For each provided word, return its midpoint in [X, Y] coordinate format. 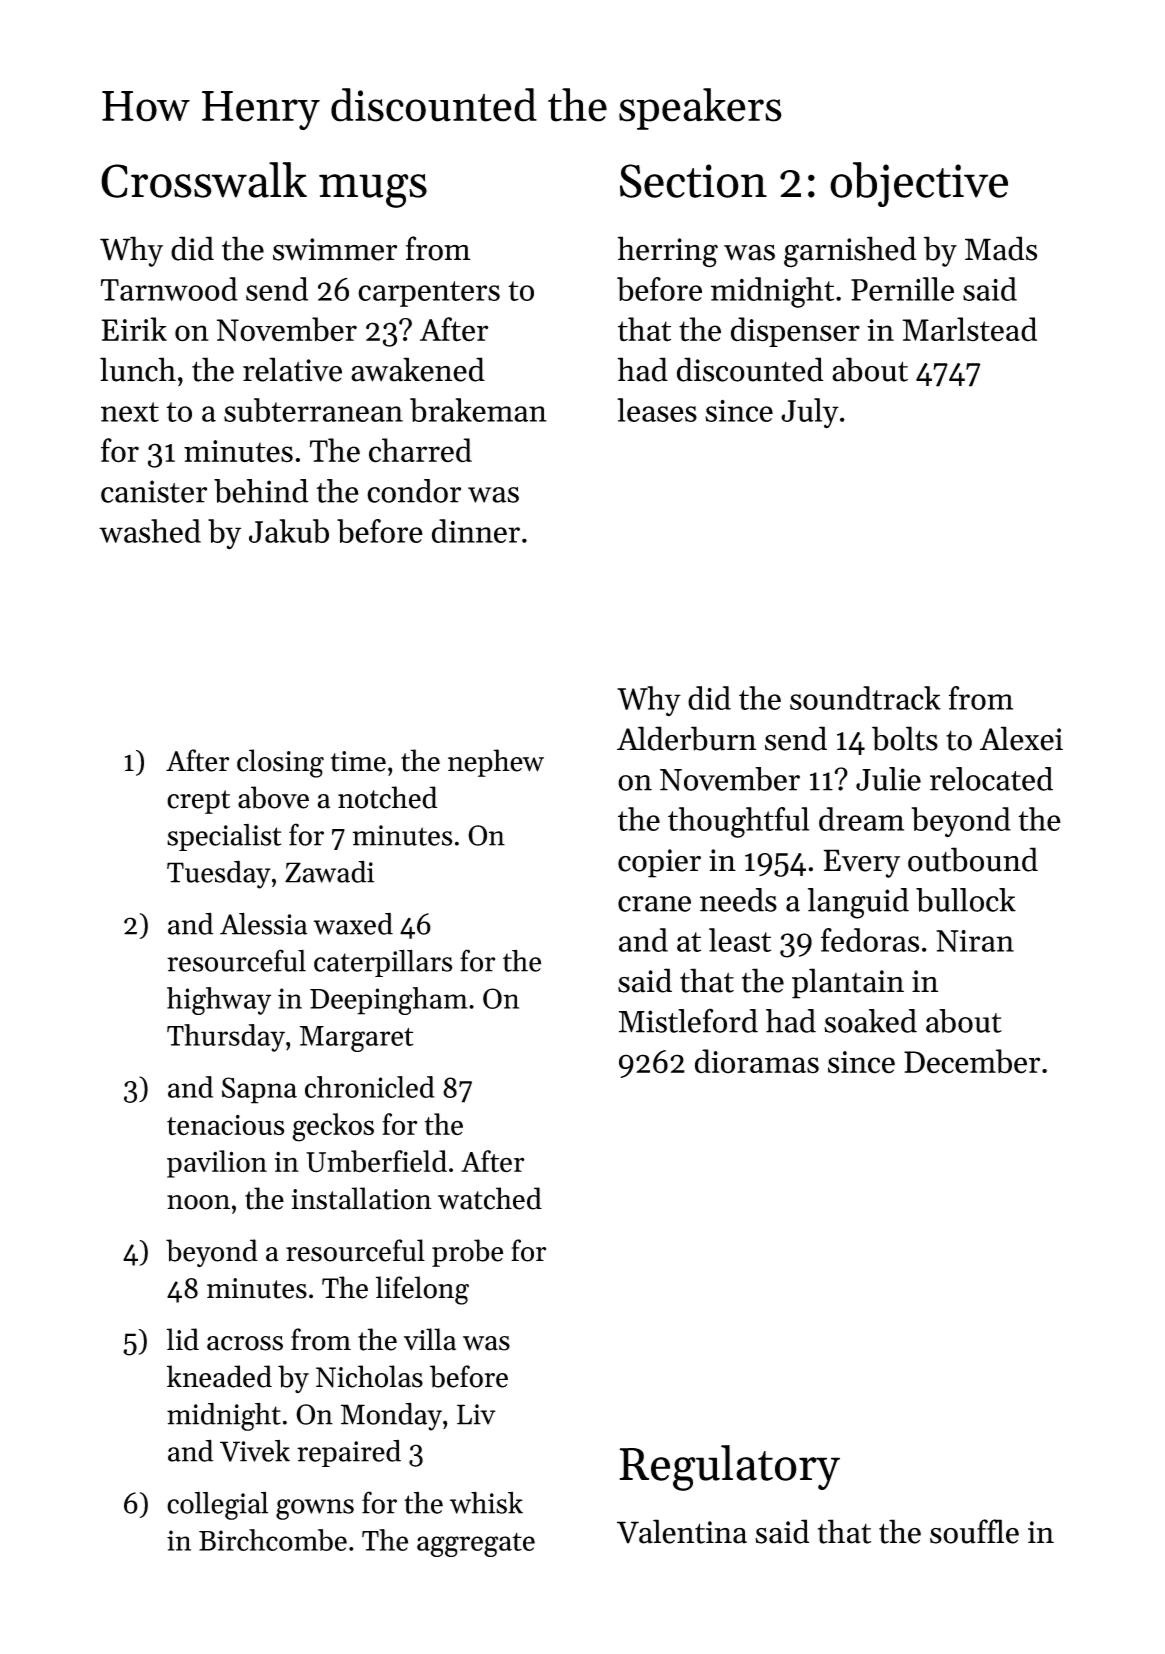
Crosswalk [204, 180]
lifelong [422, 1290]
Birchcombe [273, 1540]
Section [693, 181]
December [972, 1061]
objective [919, 184]
